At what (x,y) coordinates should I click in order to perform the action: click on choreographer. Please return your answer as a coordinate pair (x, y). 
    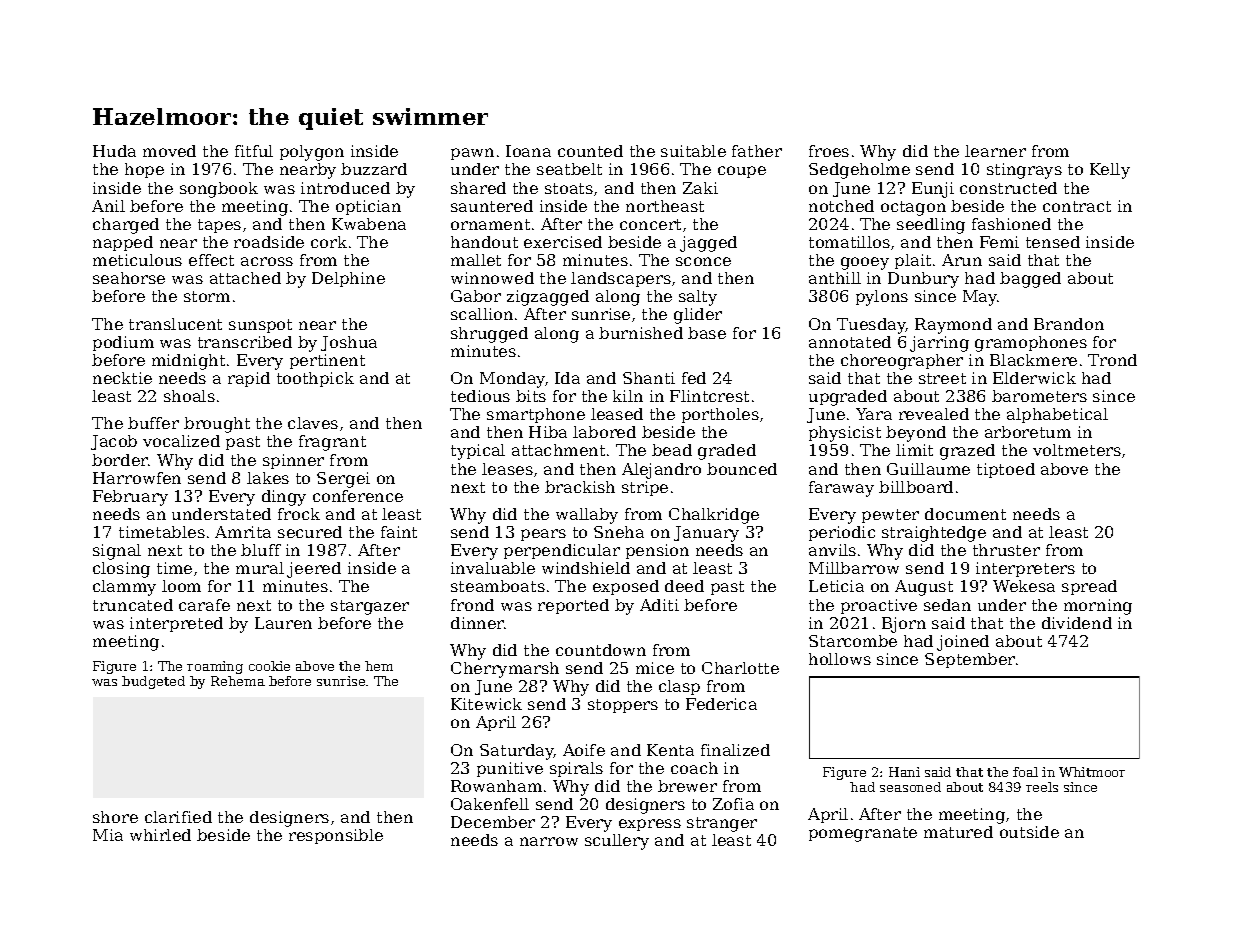
    Looking at the image, I should click on (902, 362).
